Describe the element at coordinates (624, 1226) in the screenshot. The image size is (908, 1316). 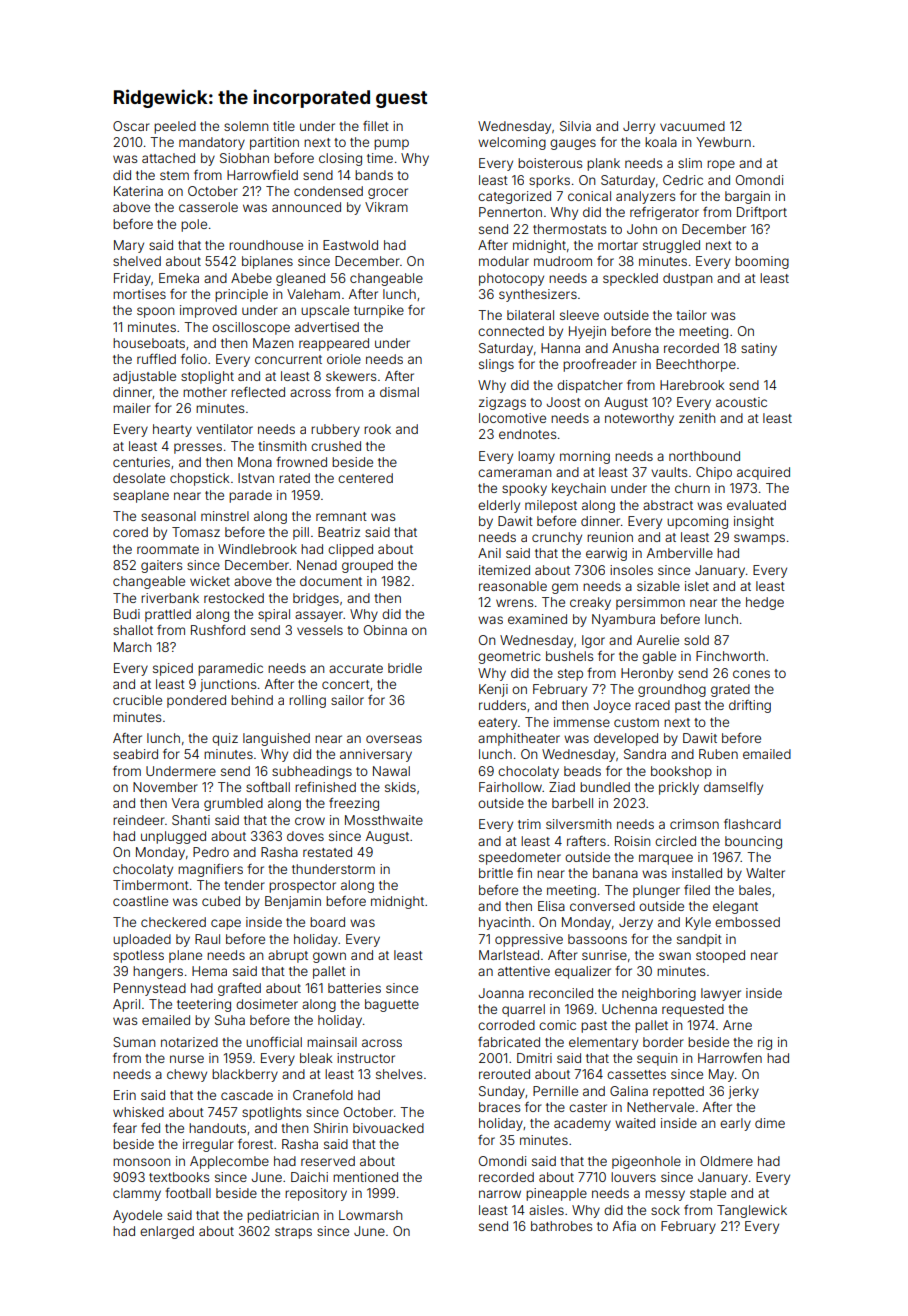
I see `Afia` at that location.
